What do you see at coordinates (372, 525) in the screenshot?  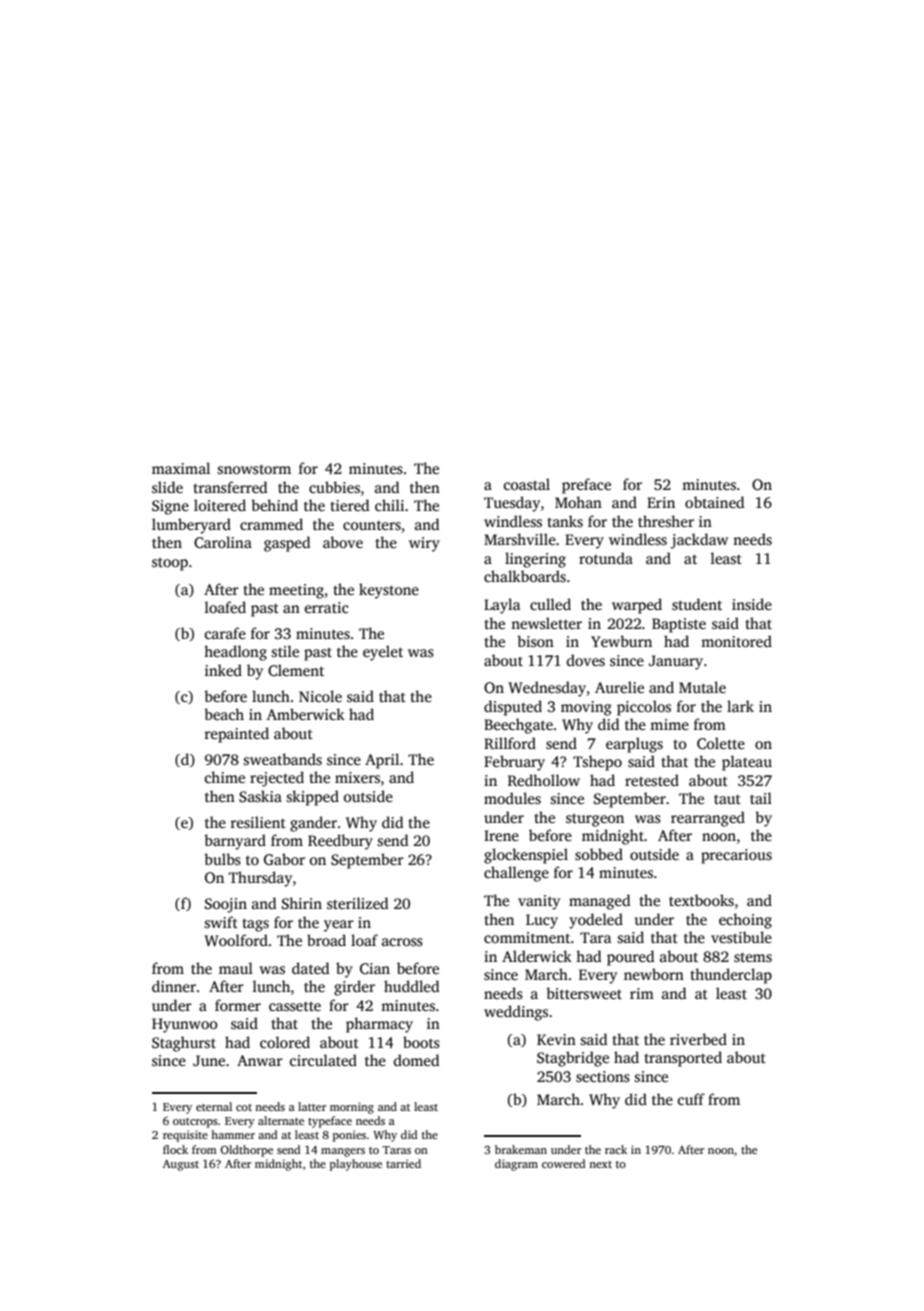 I see `counters` at bounding box center [372, 525].
